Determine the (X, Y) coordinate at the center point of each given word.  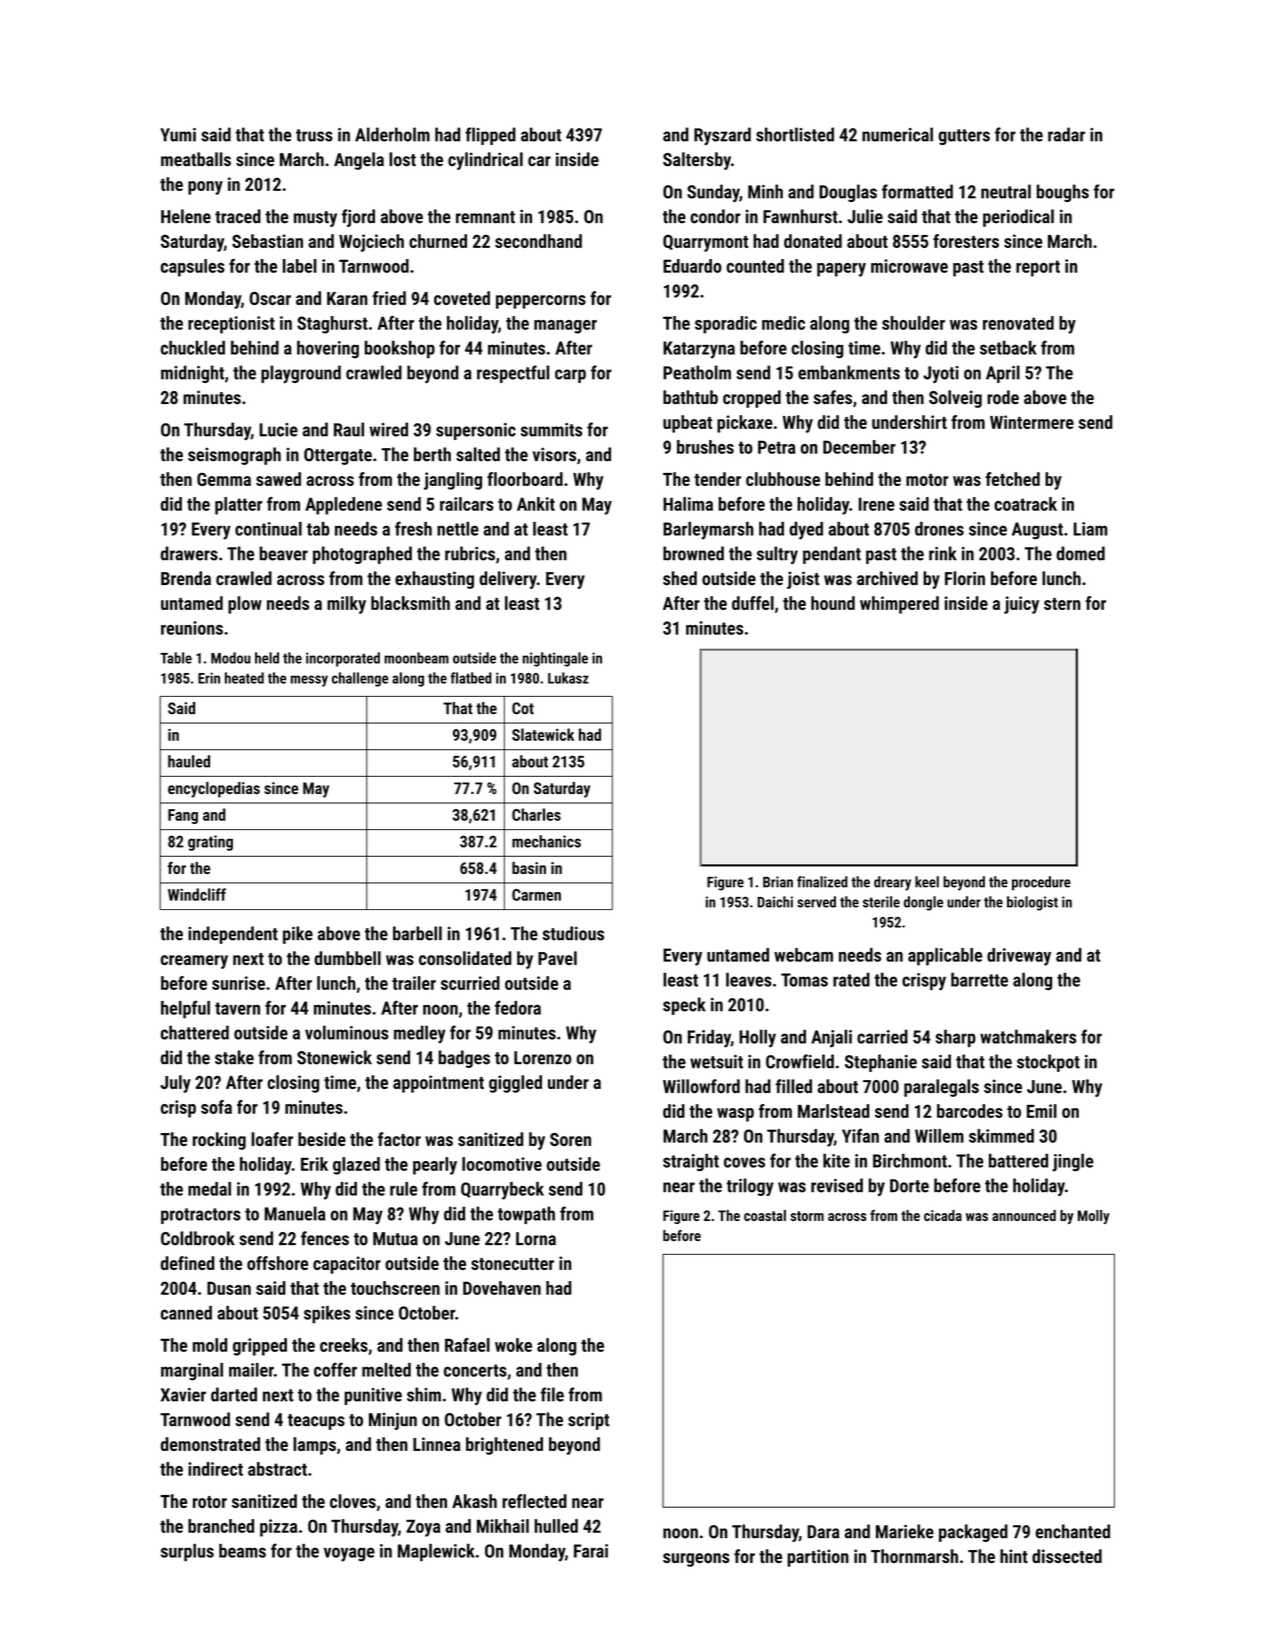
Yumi (178, 135)
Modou (231, 658)
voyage (349, 1554)
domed (1080, 553)
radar (1066, 134)
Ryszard (722, 136)
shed (680, 578)
